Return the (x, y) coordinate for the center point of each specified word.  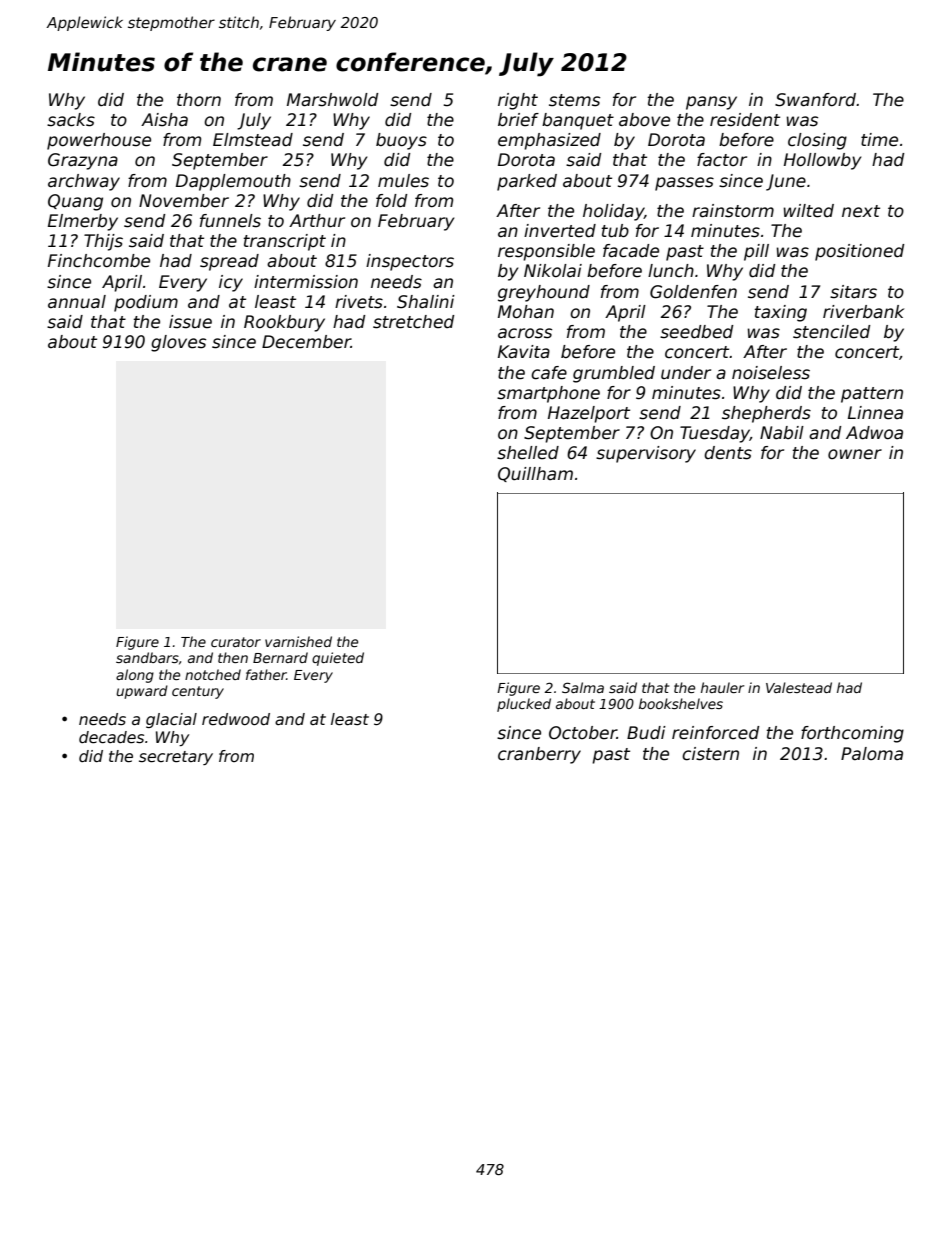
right (518, 101)
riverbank (863, 312)
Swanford (815, 100)
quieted (338, 659)
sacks (71, 120)
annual (77, 302)
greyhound (544, 293)
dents (728, 453)
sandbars (147, 657)
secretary (176, 758)
